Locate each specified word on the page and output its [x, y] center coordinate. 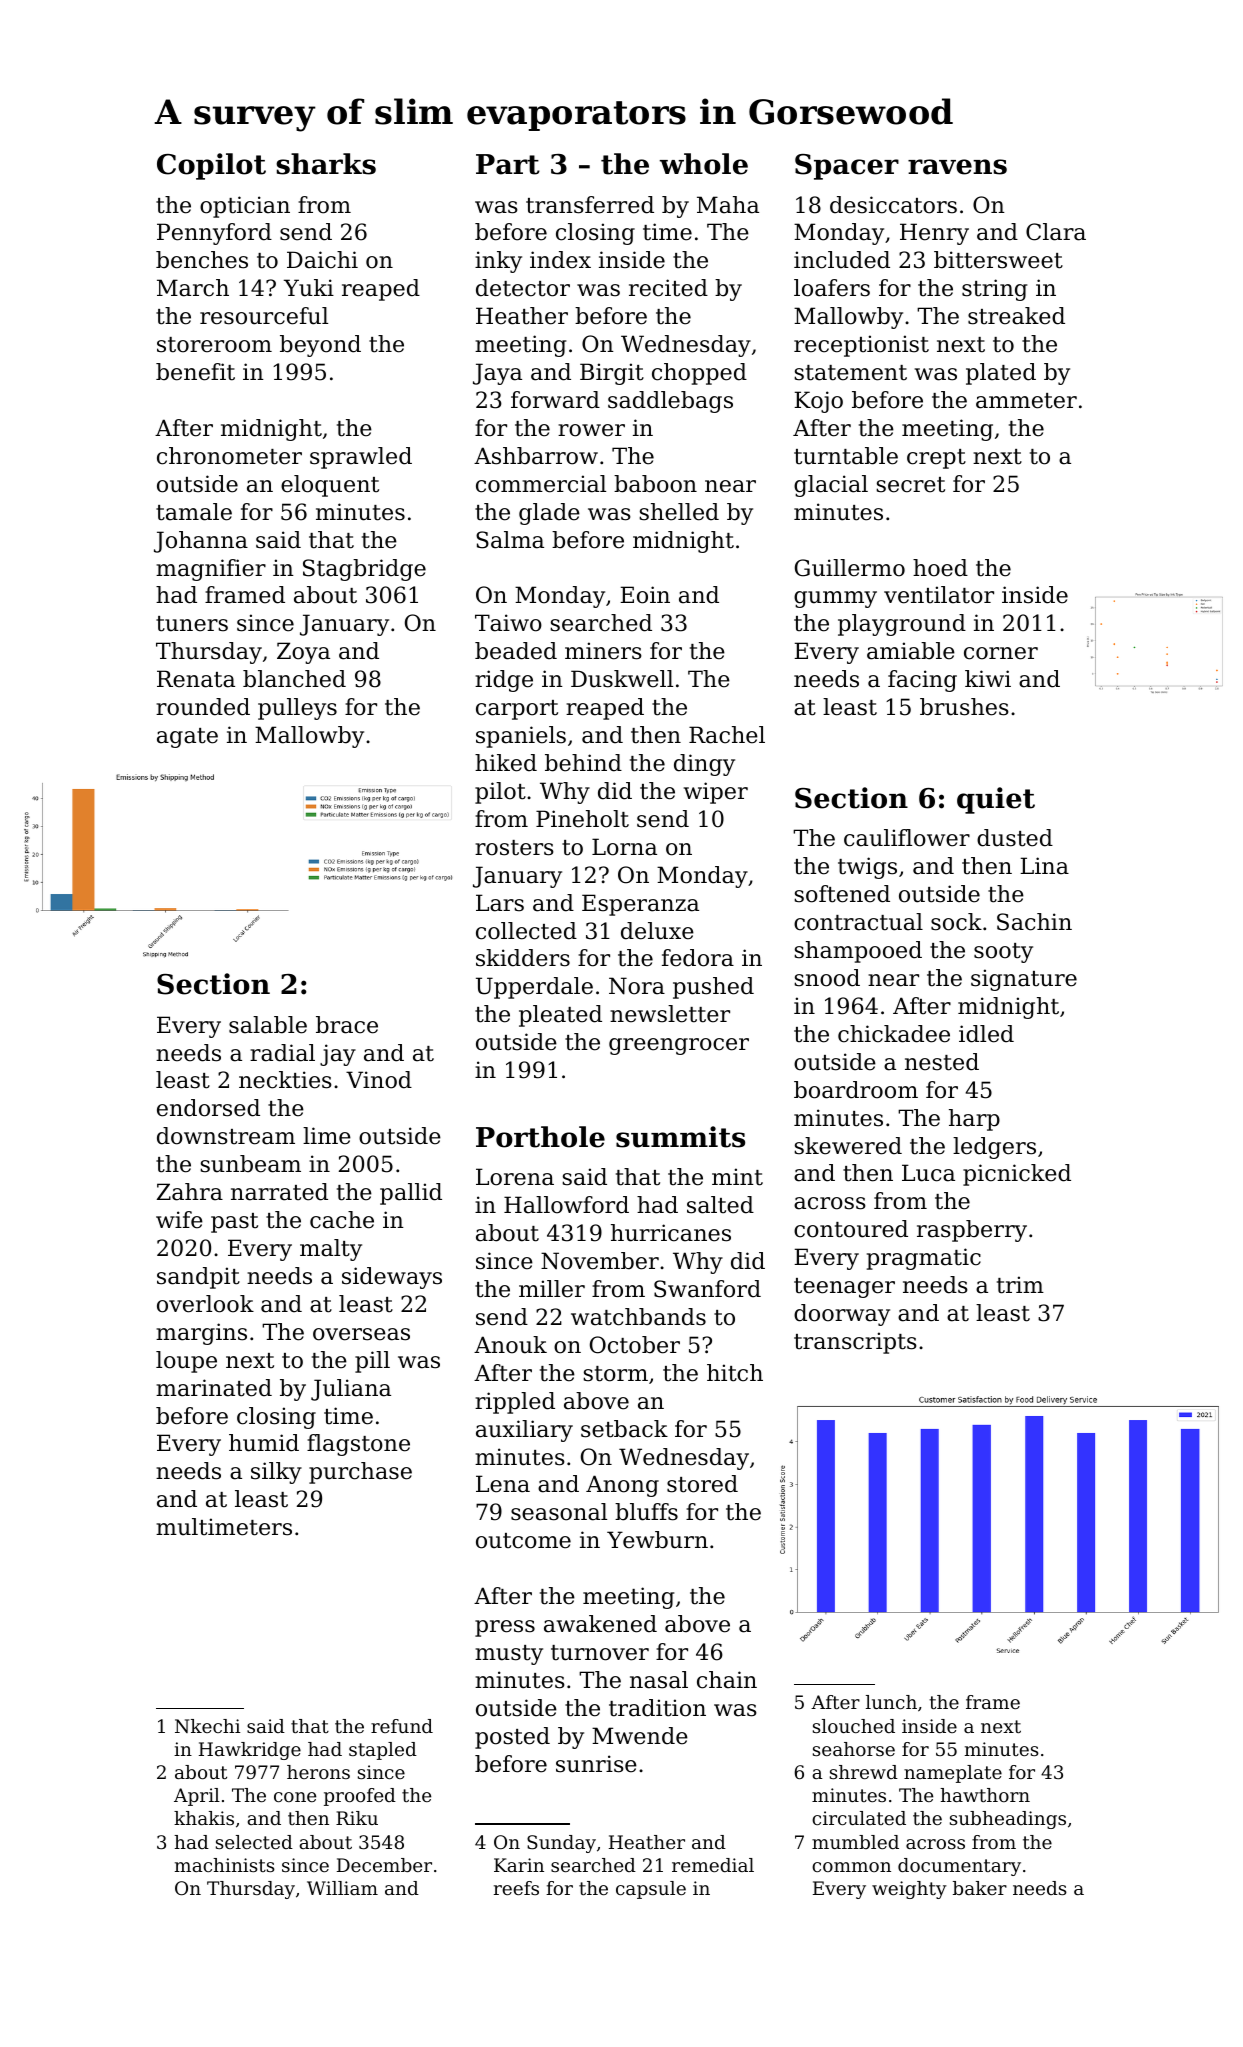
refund [402, 1726]
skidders [523, 958]
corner [1001, 653]
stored [702, 1484]
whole [704, 164]
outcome [523, 1541]
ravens [957, 167]
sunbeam [250, 1164]
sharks [326, 164]
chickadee [894, 1034]
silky [276, 1473]
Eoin [645, 595]
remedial [713, 1865]
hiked [506, 763]
